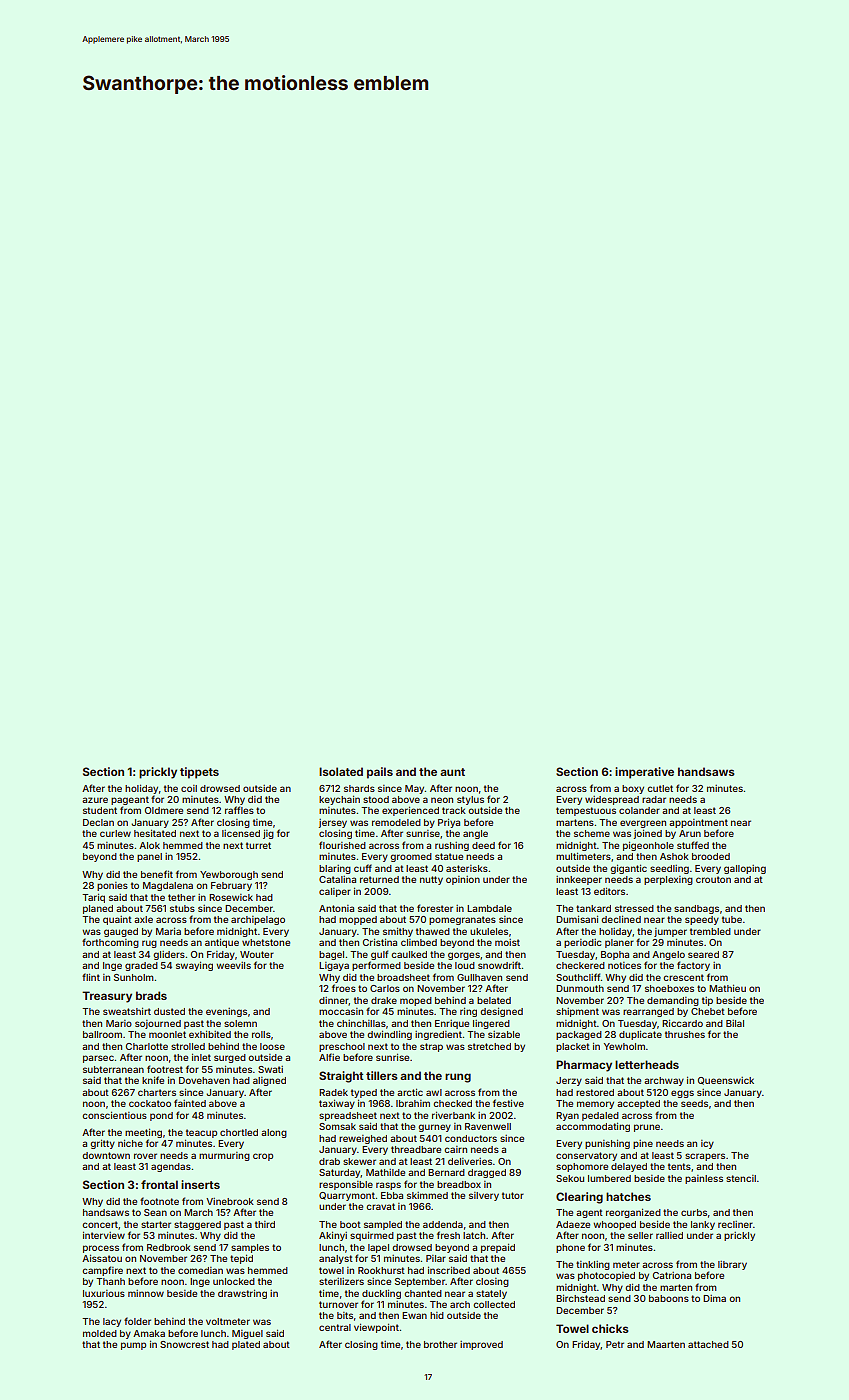  What do you see at coordinates (146, 1293) in the screenshot?
I see `minnow` at bounding box center [146, 1293].
